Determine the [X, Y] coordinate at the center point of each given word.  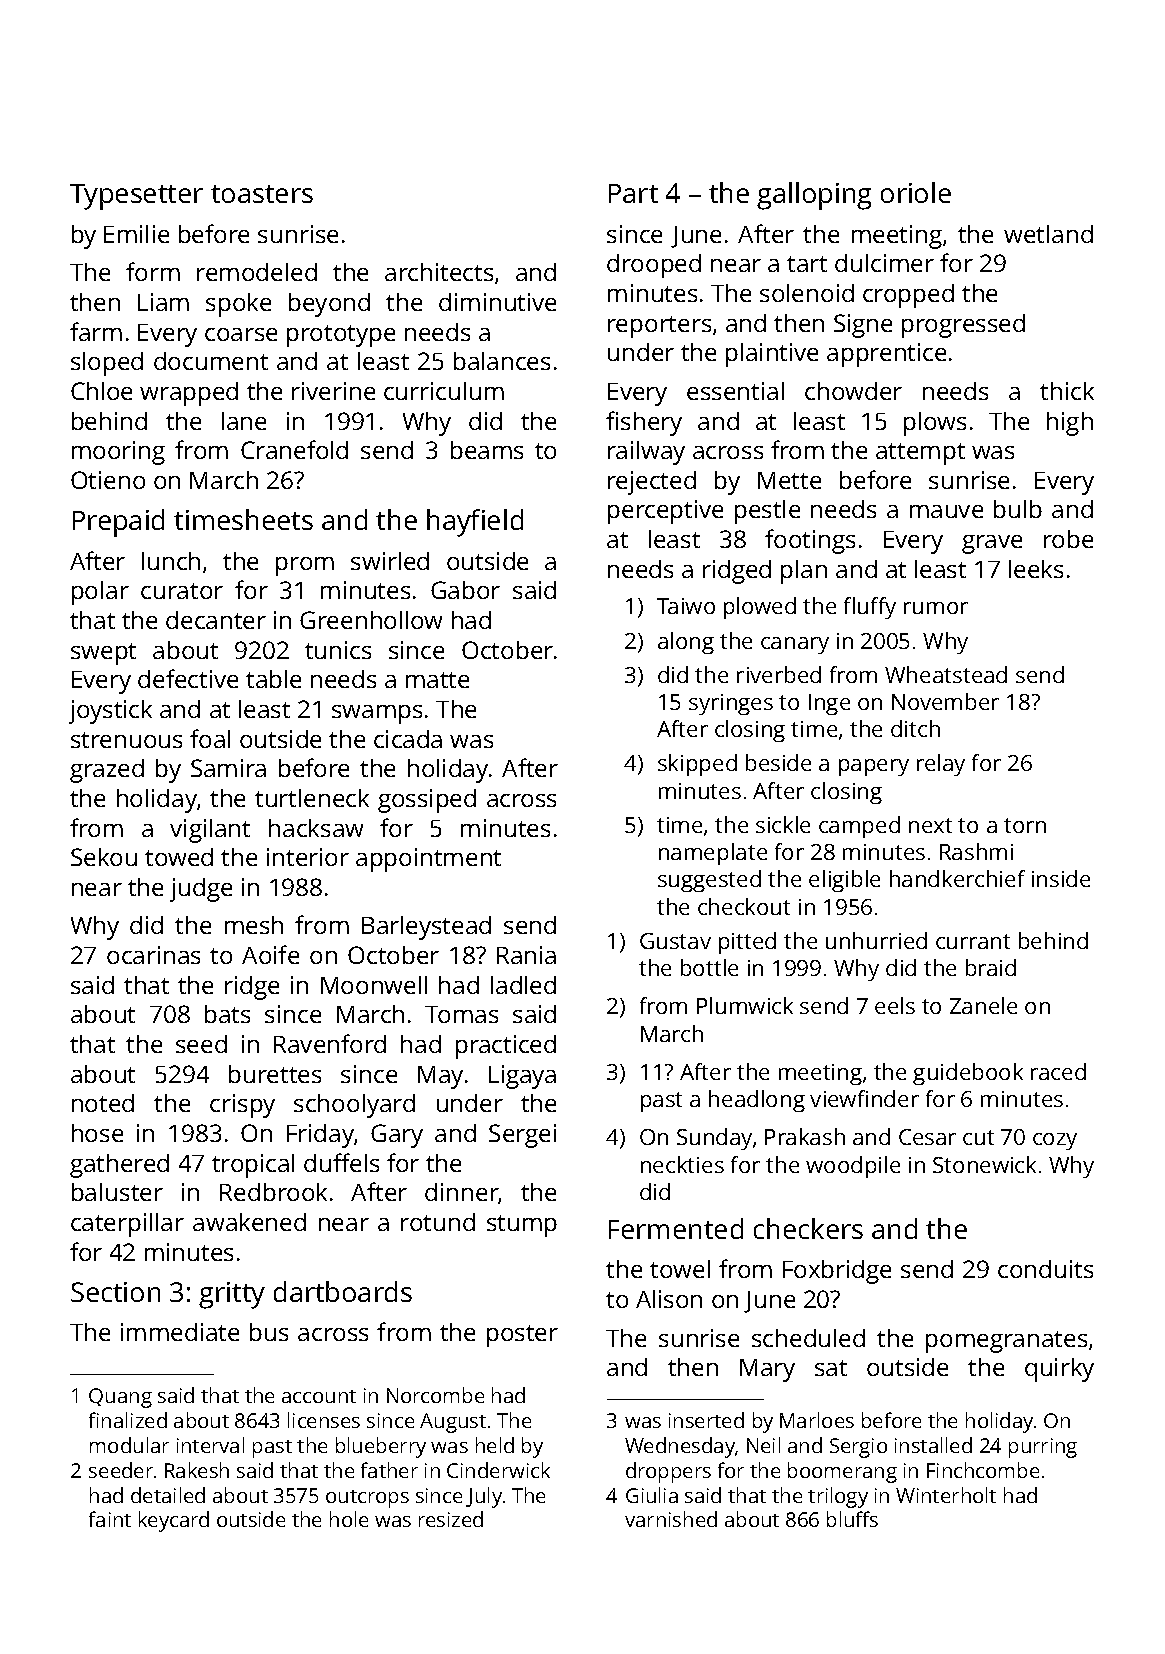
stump [522, 1226]
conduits [1045, 1269]
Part [633, 193]
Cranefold [294, 449]
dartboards [343, 1291]
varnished [671, 1519]
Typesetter [136, 197]
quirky [1059, 1370]
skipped [697, 765]
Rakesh [197, 1470]
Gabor [465, 590]
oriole [916, 192]
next [930, 825]
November [945, 701]
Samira [228, 768]
